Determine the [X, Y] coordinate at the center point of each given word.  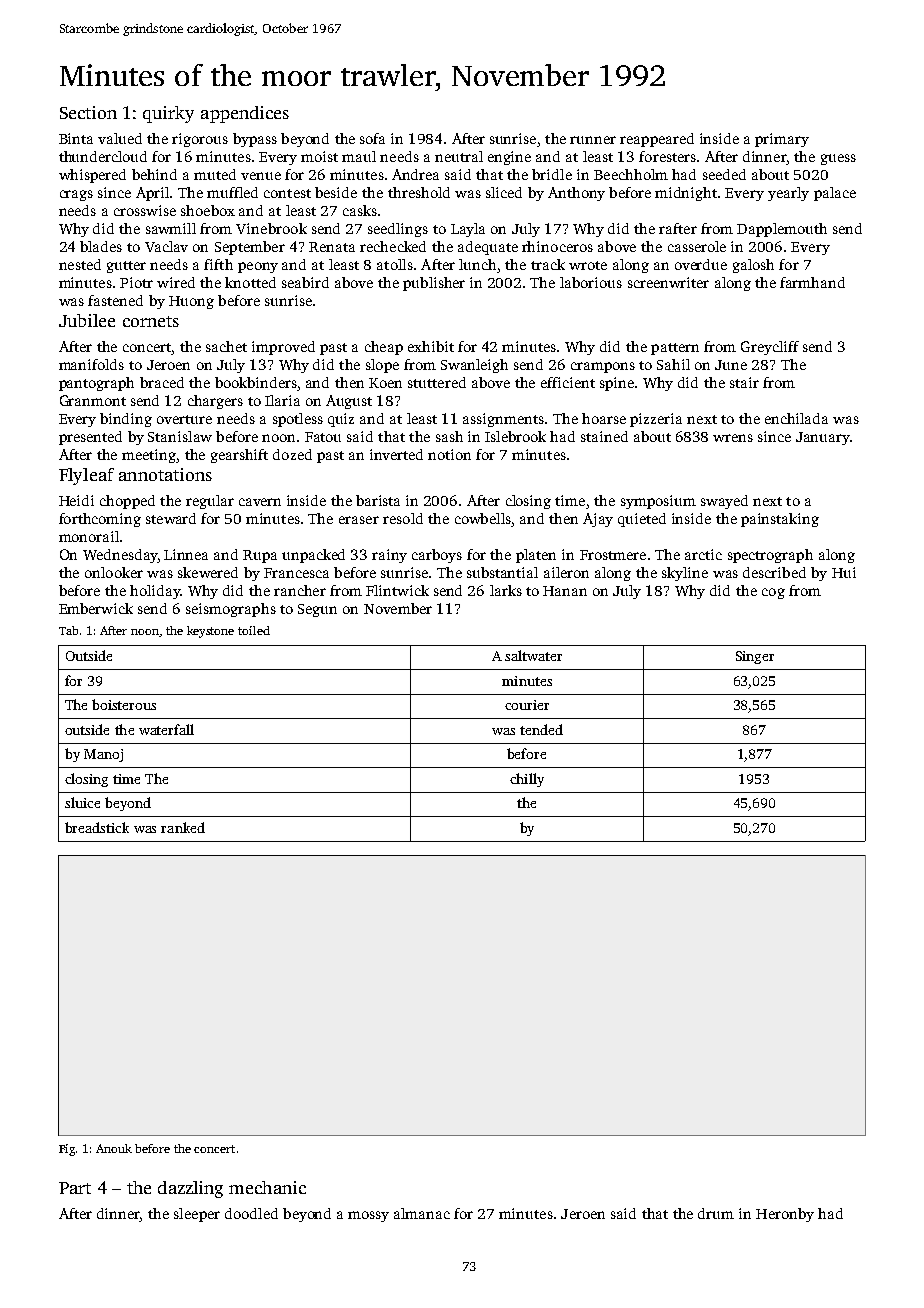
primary [782, 140]
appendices [245, 114]
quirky [168, 114]
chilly [527, 780]
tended [541, 729]
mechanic [267, 1187]
